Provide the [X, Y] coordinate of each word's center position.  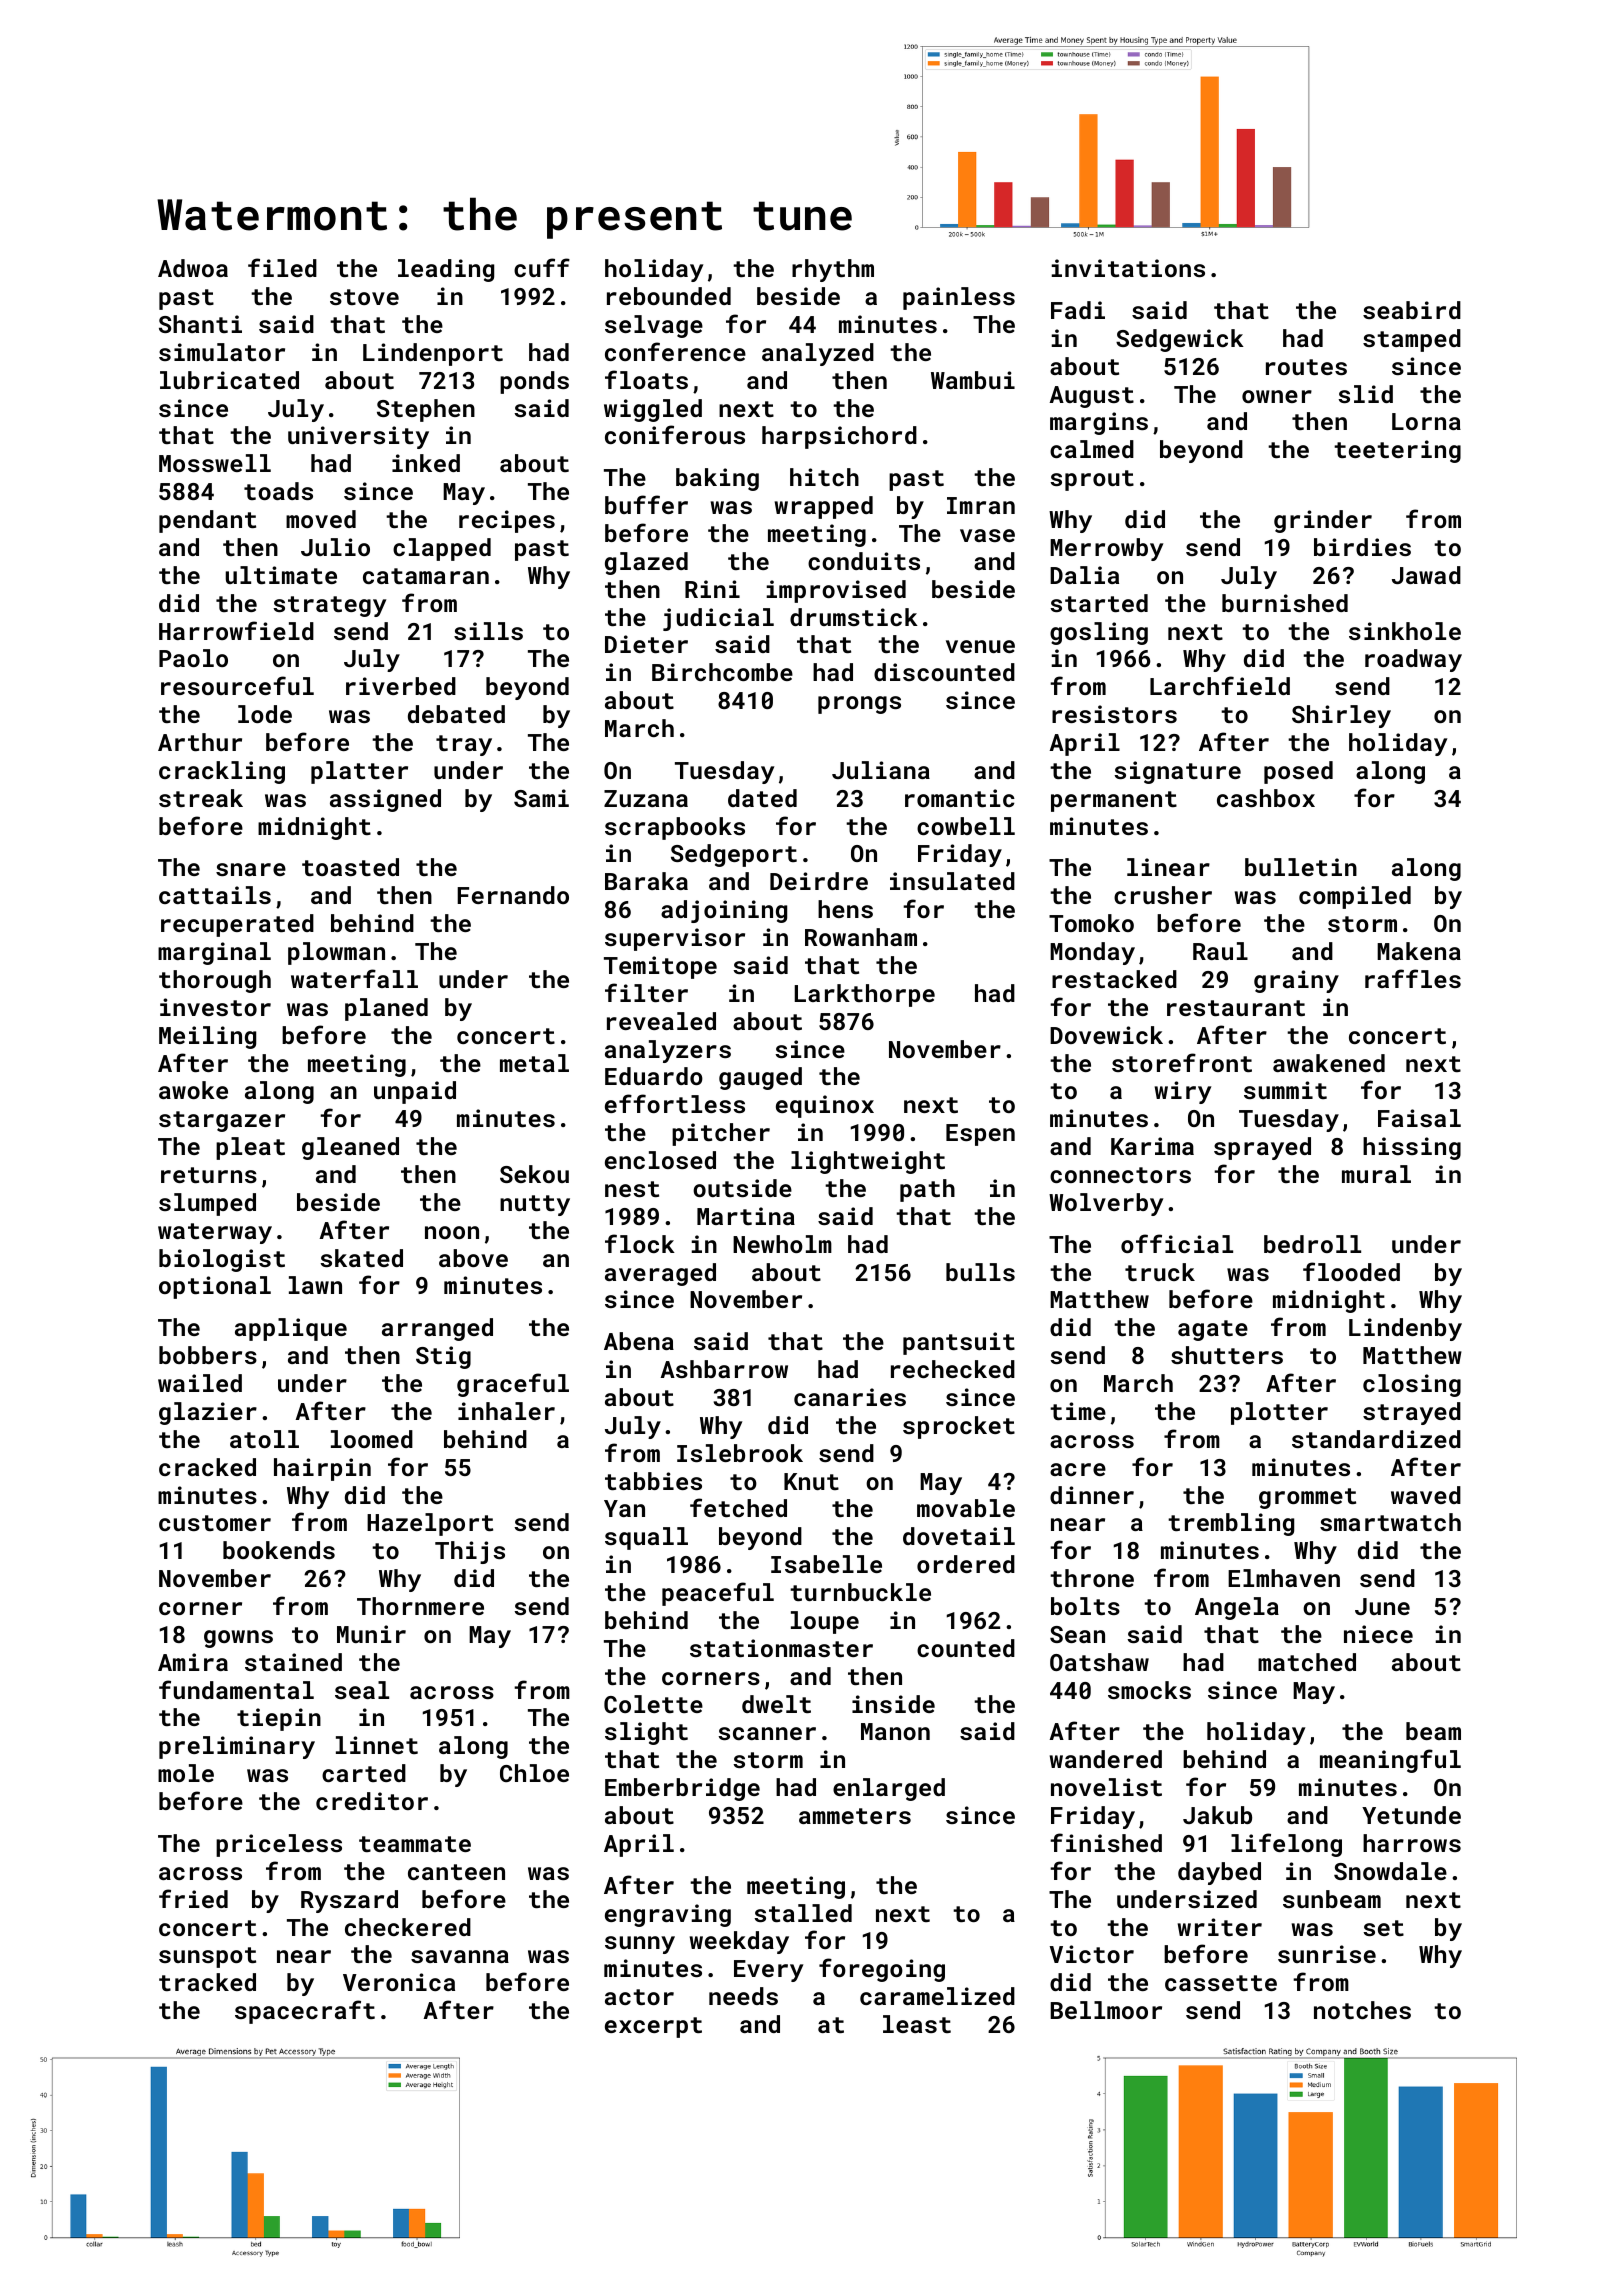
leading [446, 270]
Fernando [513, 895]
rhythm [833, 270]
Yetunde [1411, 1815]
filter [646, 992]
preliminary [237, 1747]
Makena [1419, 951]
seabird [1412, 310]
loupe [825, 1622]
